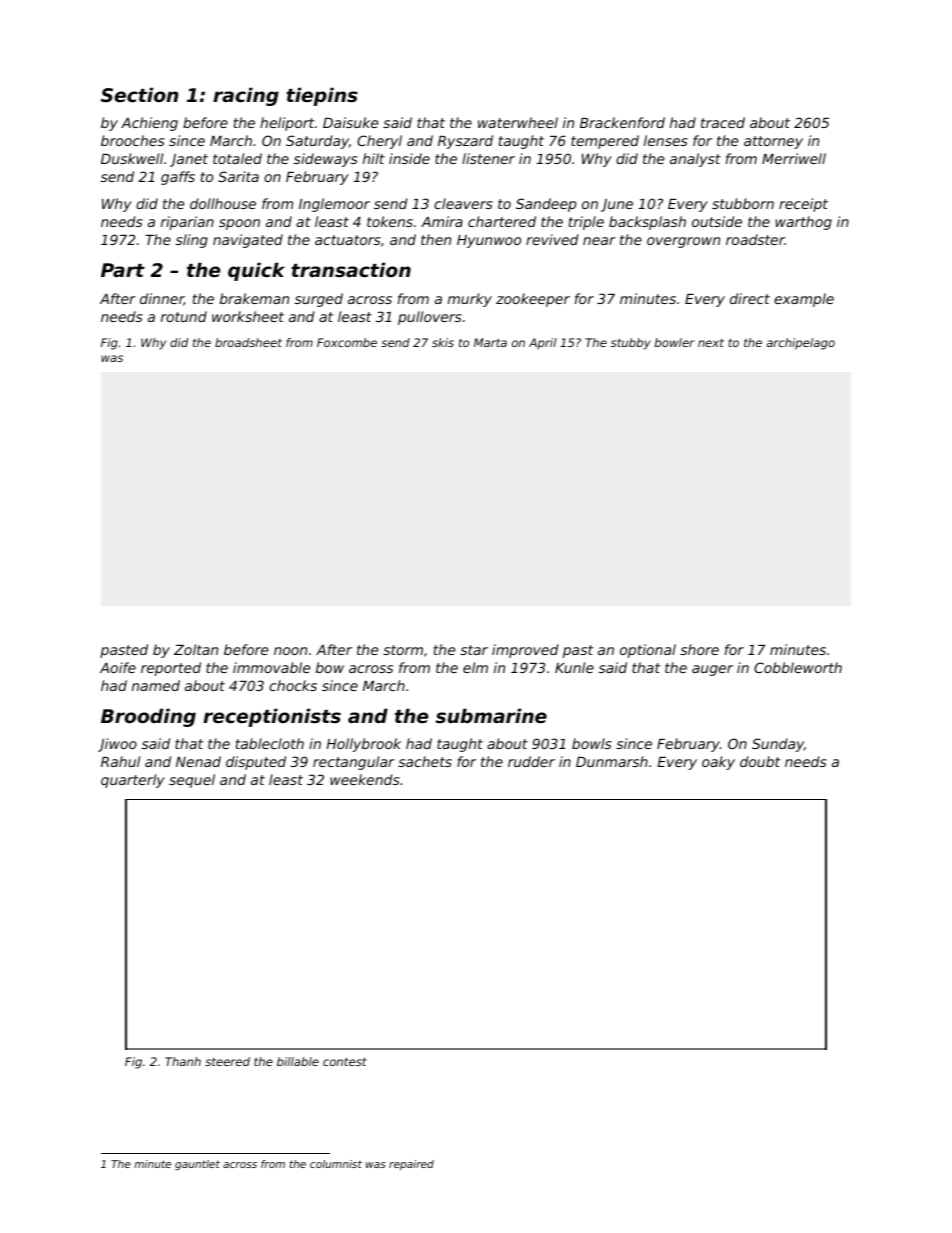 The width and height of the screenshot is (952, 1233). What do you see at coordinates (718, 763) in the screenshot?
I see `oaky` at bounding box center [718, 763].
